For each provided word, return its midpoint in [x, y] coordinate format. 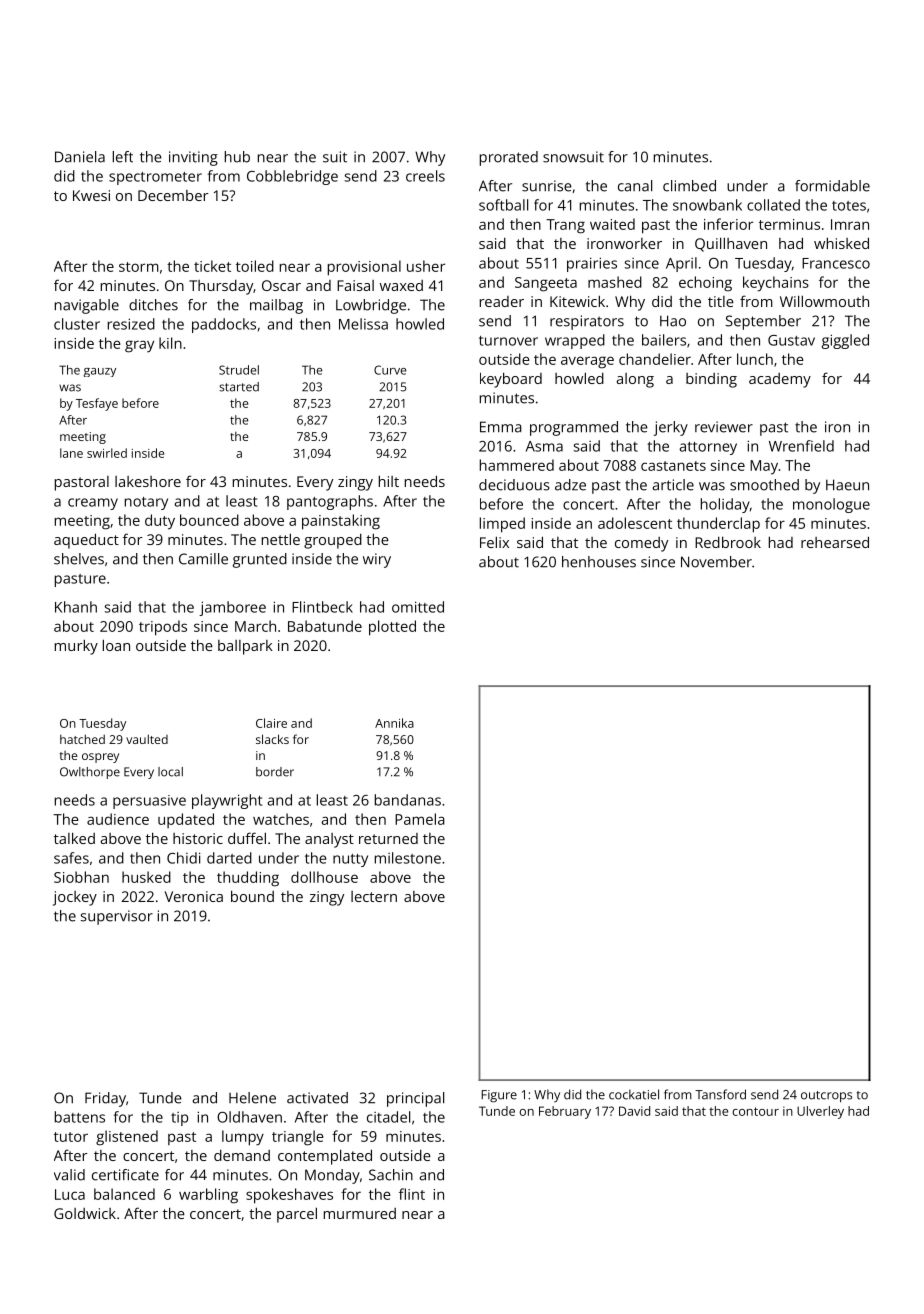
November [716, 562]
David [634, 1111]
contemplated [325, 1157]
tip [179, 1119]
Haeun [847, 485]
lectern [374, 896]
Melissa [363, 324]
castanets [673, 466]
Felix [494, 542]
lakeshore [148, 481]
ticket [212, 266]
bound [252, 896]
